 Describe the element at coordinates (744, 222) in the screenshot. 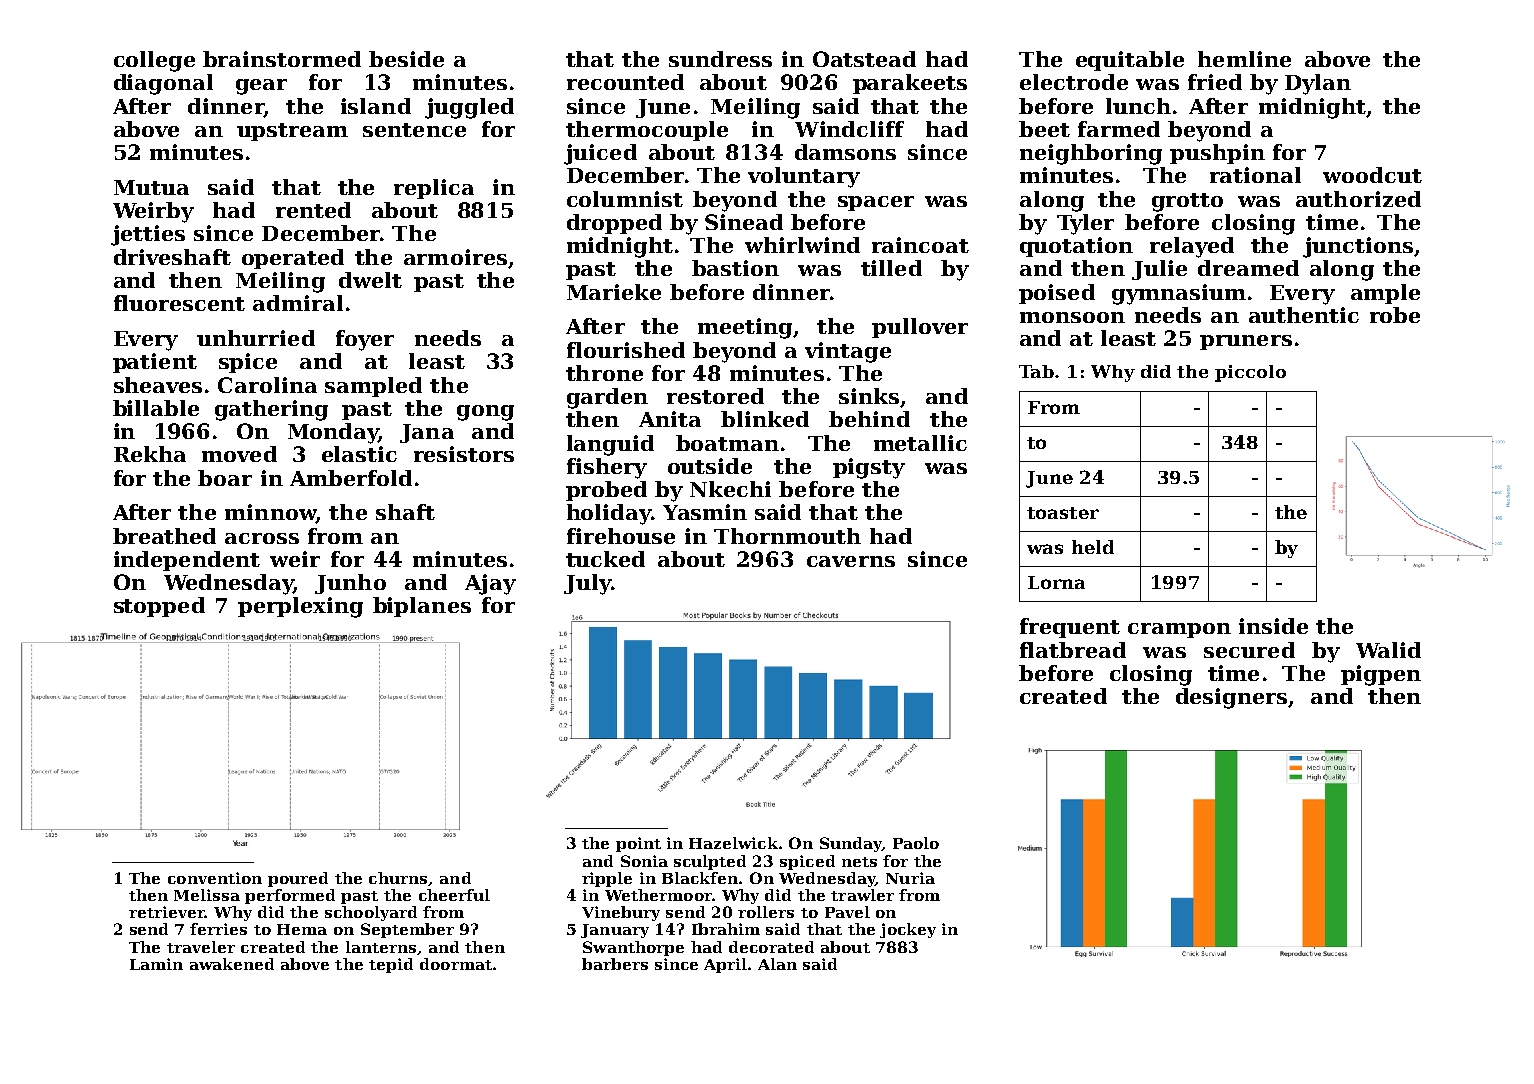

I see `Sinead` at that location.
